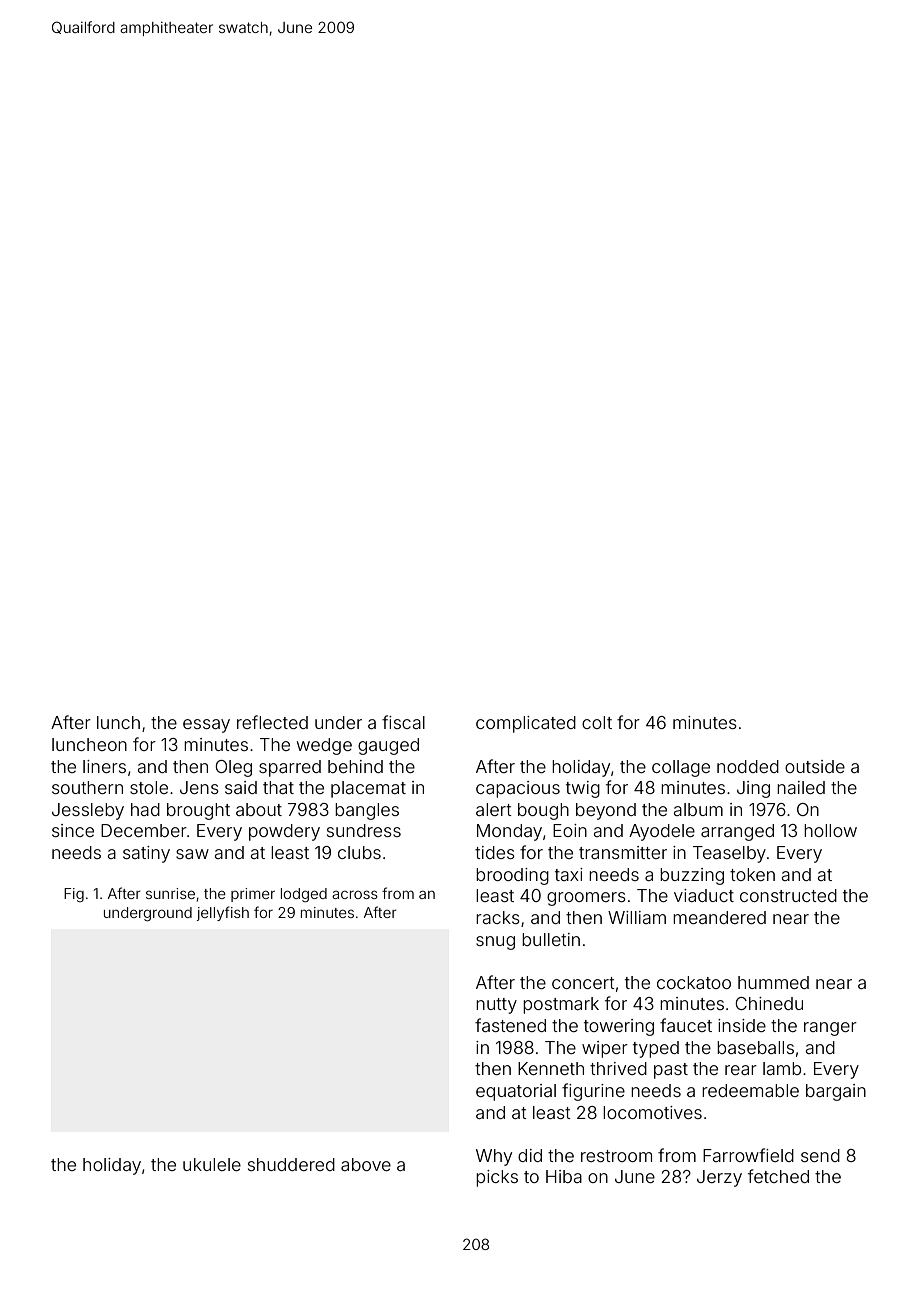  What do you see at coordinates (212, 1164) in the screenshot?
I see `ukulele` at bounding box center [212, 1164].
